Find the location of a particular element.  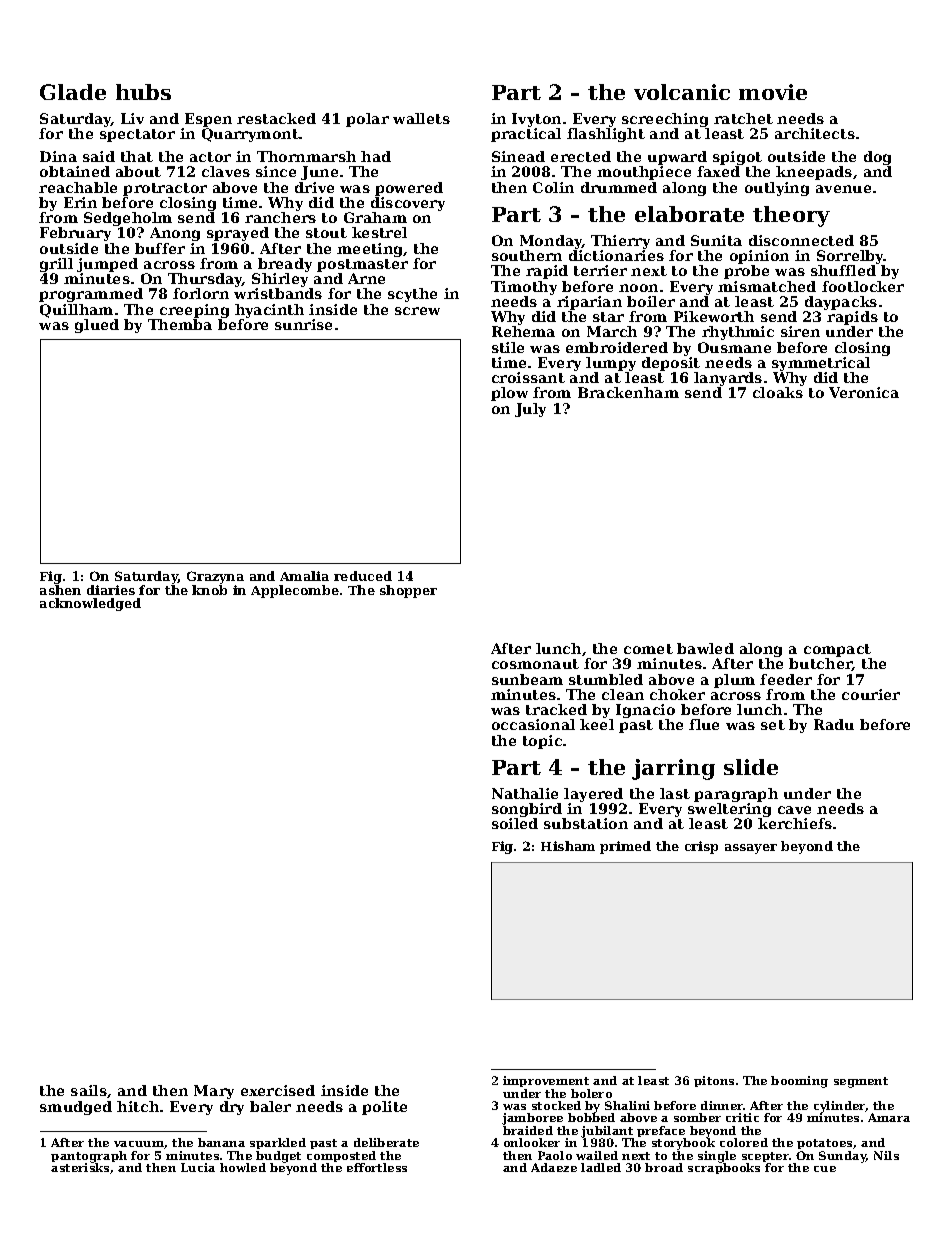

programmed is located at coordinates (91, 295).
